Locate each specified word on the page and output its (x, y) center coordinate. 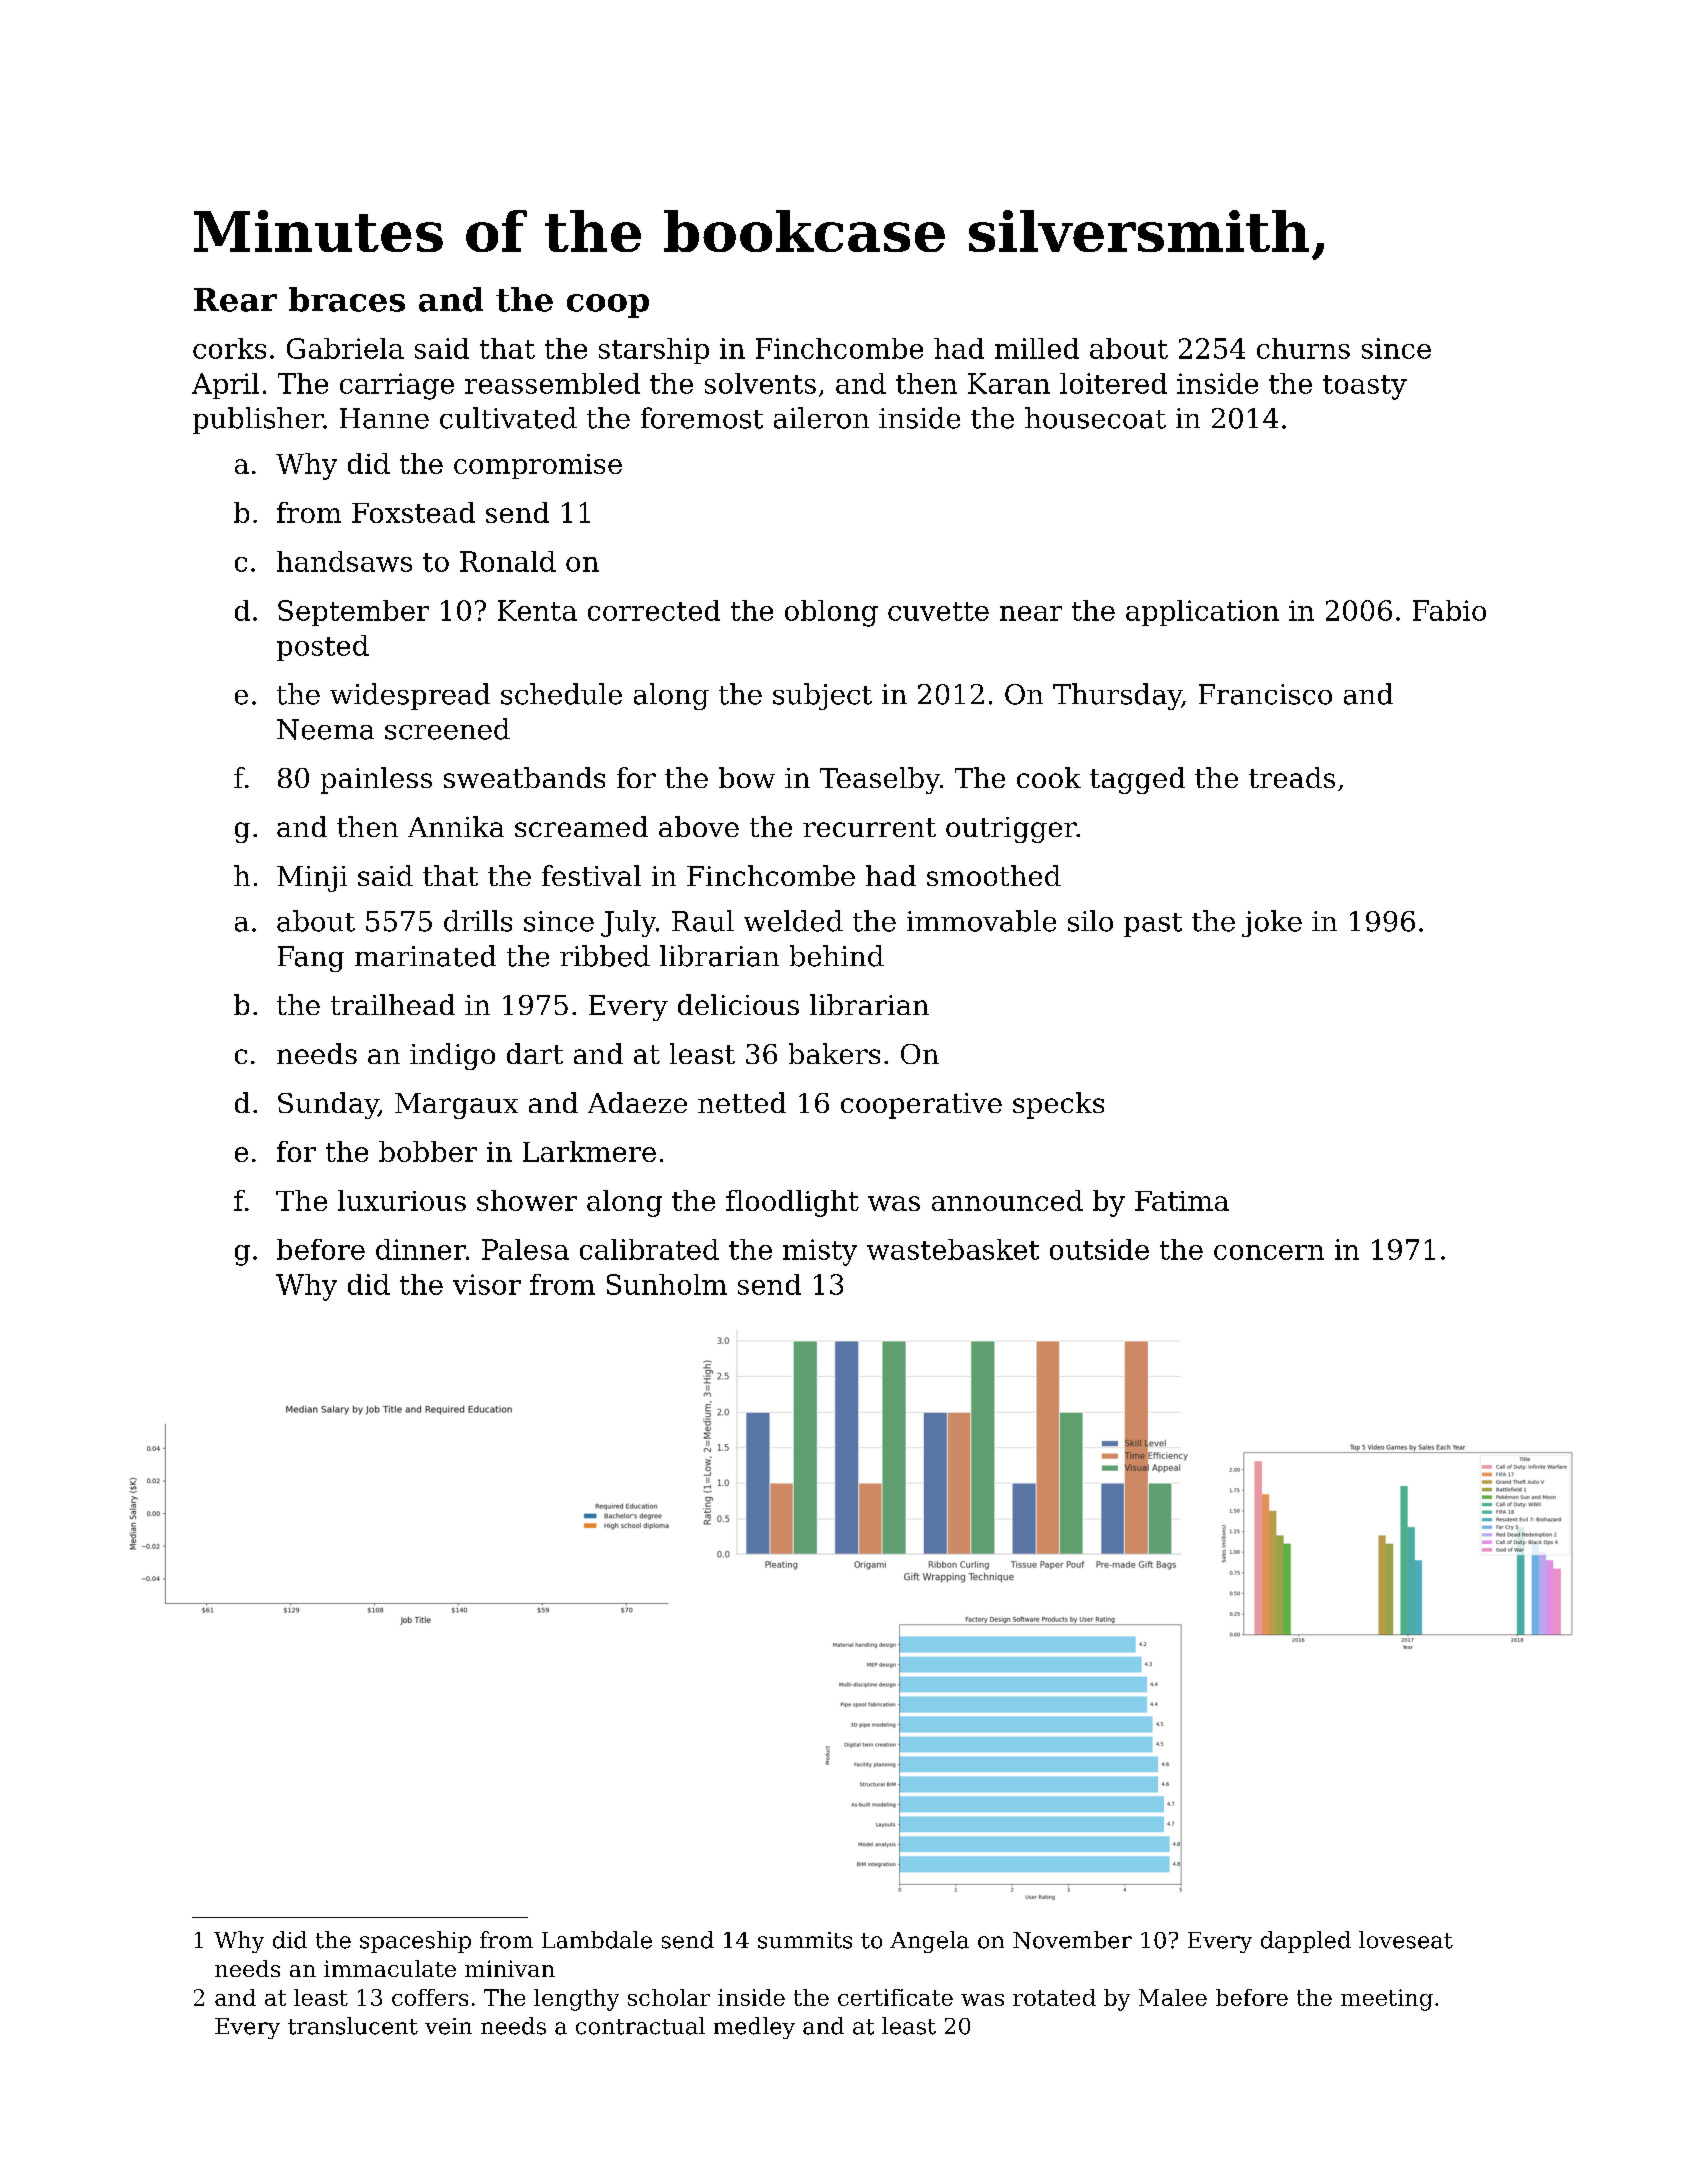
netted (742, 1102)
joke (1272, 923)
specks (1058, 1105)
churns (1303, 348)
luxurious (402, 1200)
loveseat (1406, 1940)
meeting (1387, 2000)
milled (1037, 348)
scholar (669, 1997)
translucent (353, 2026)
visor (487, 1284)
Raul (703, 921)
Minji (312, 879)
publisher (258, 420)
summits (805, 1940)
